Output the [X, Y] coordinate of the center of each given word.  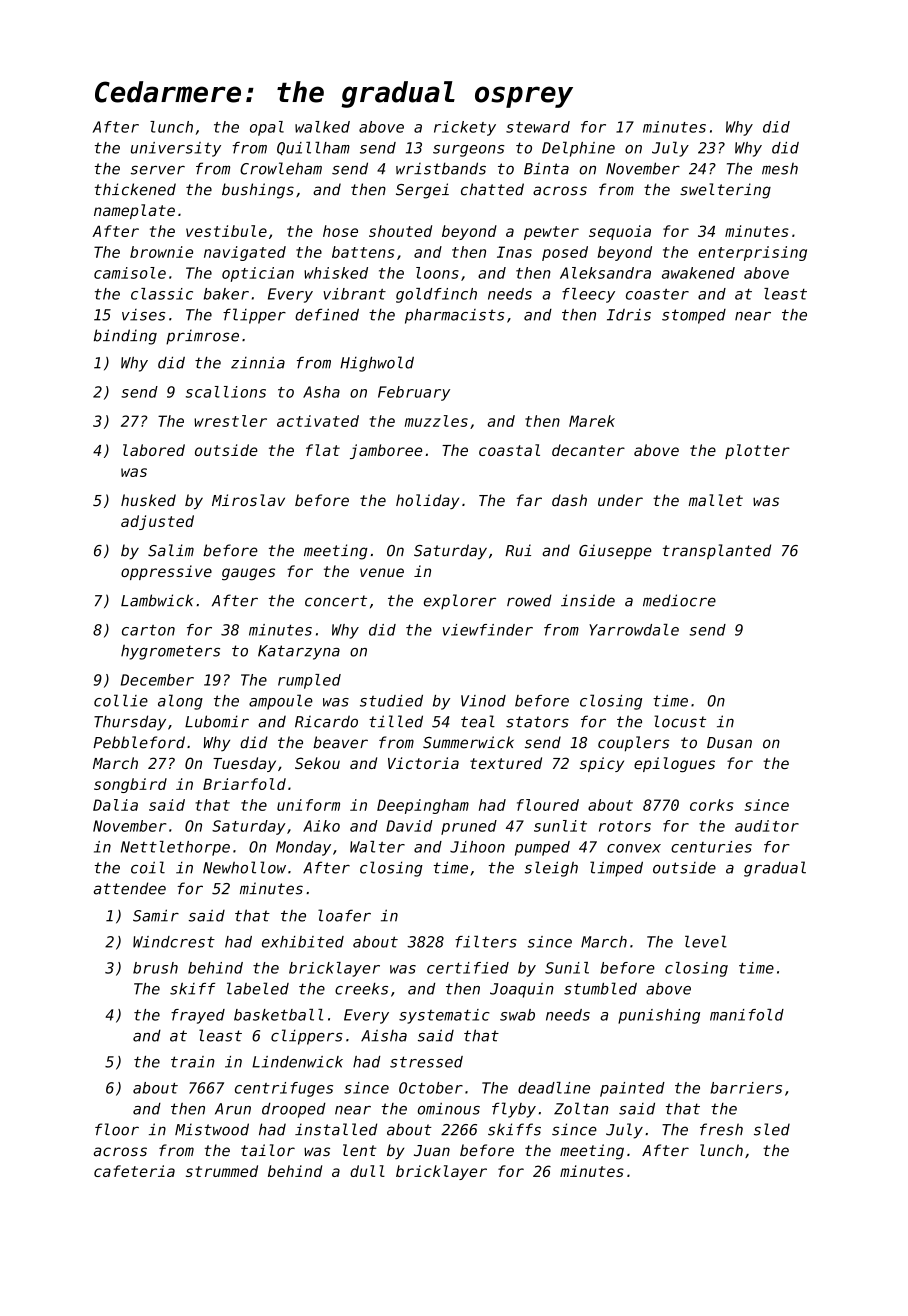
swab [517, 1015]
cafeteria [134, 1171]
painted [632, 1089]
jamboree [386, 451]
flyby [514, 1110]
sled [772, 1129]
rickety [465, 128]
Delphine [578, 149]
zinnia [258, 363]
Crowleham [281, 168]
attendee [130, 888]
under [620, 500]
